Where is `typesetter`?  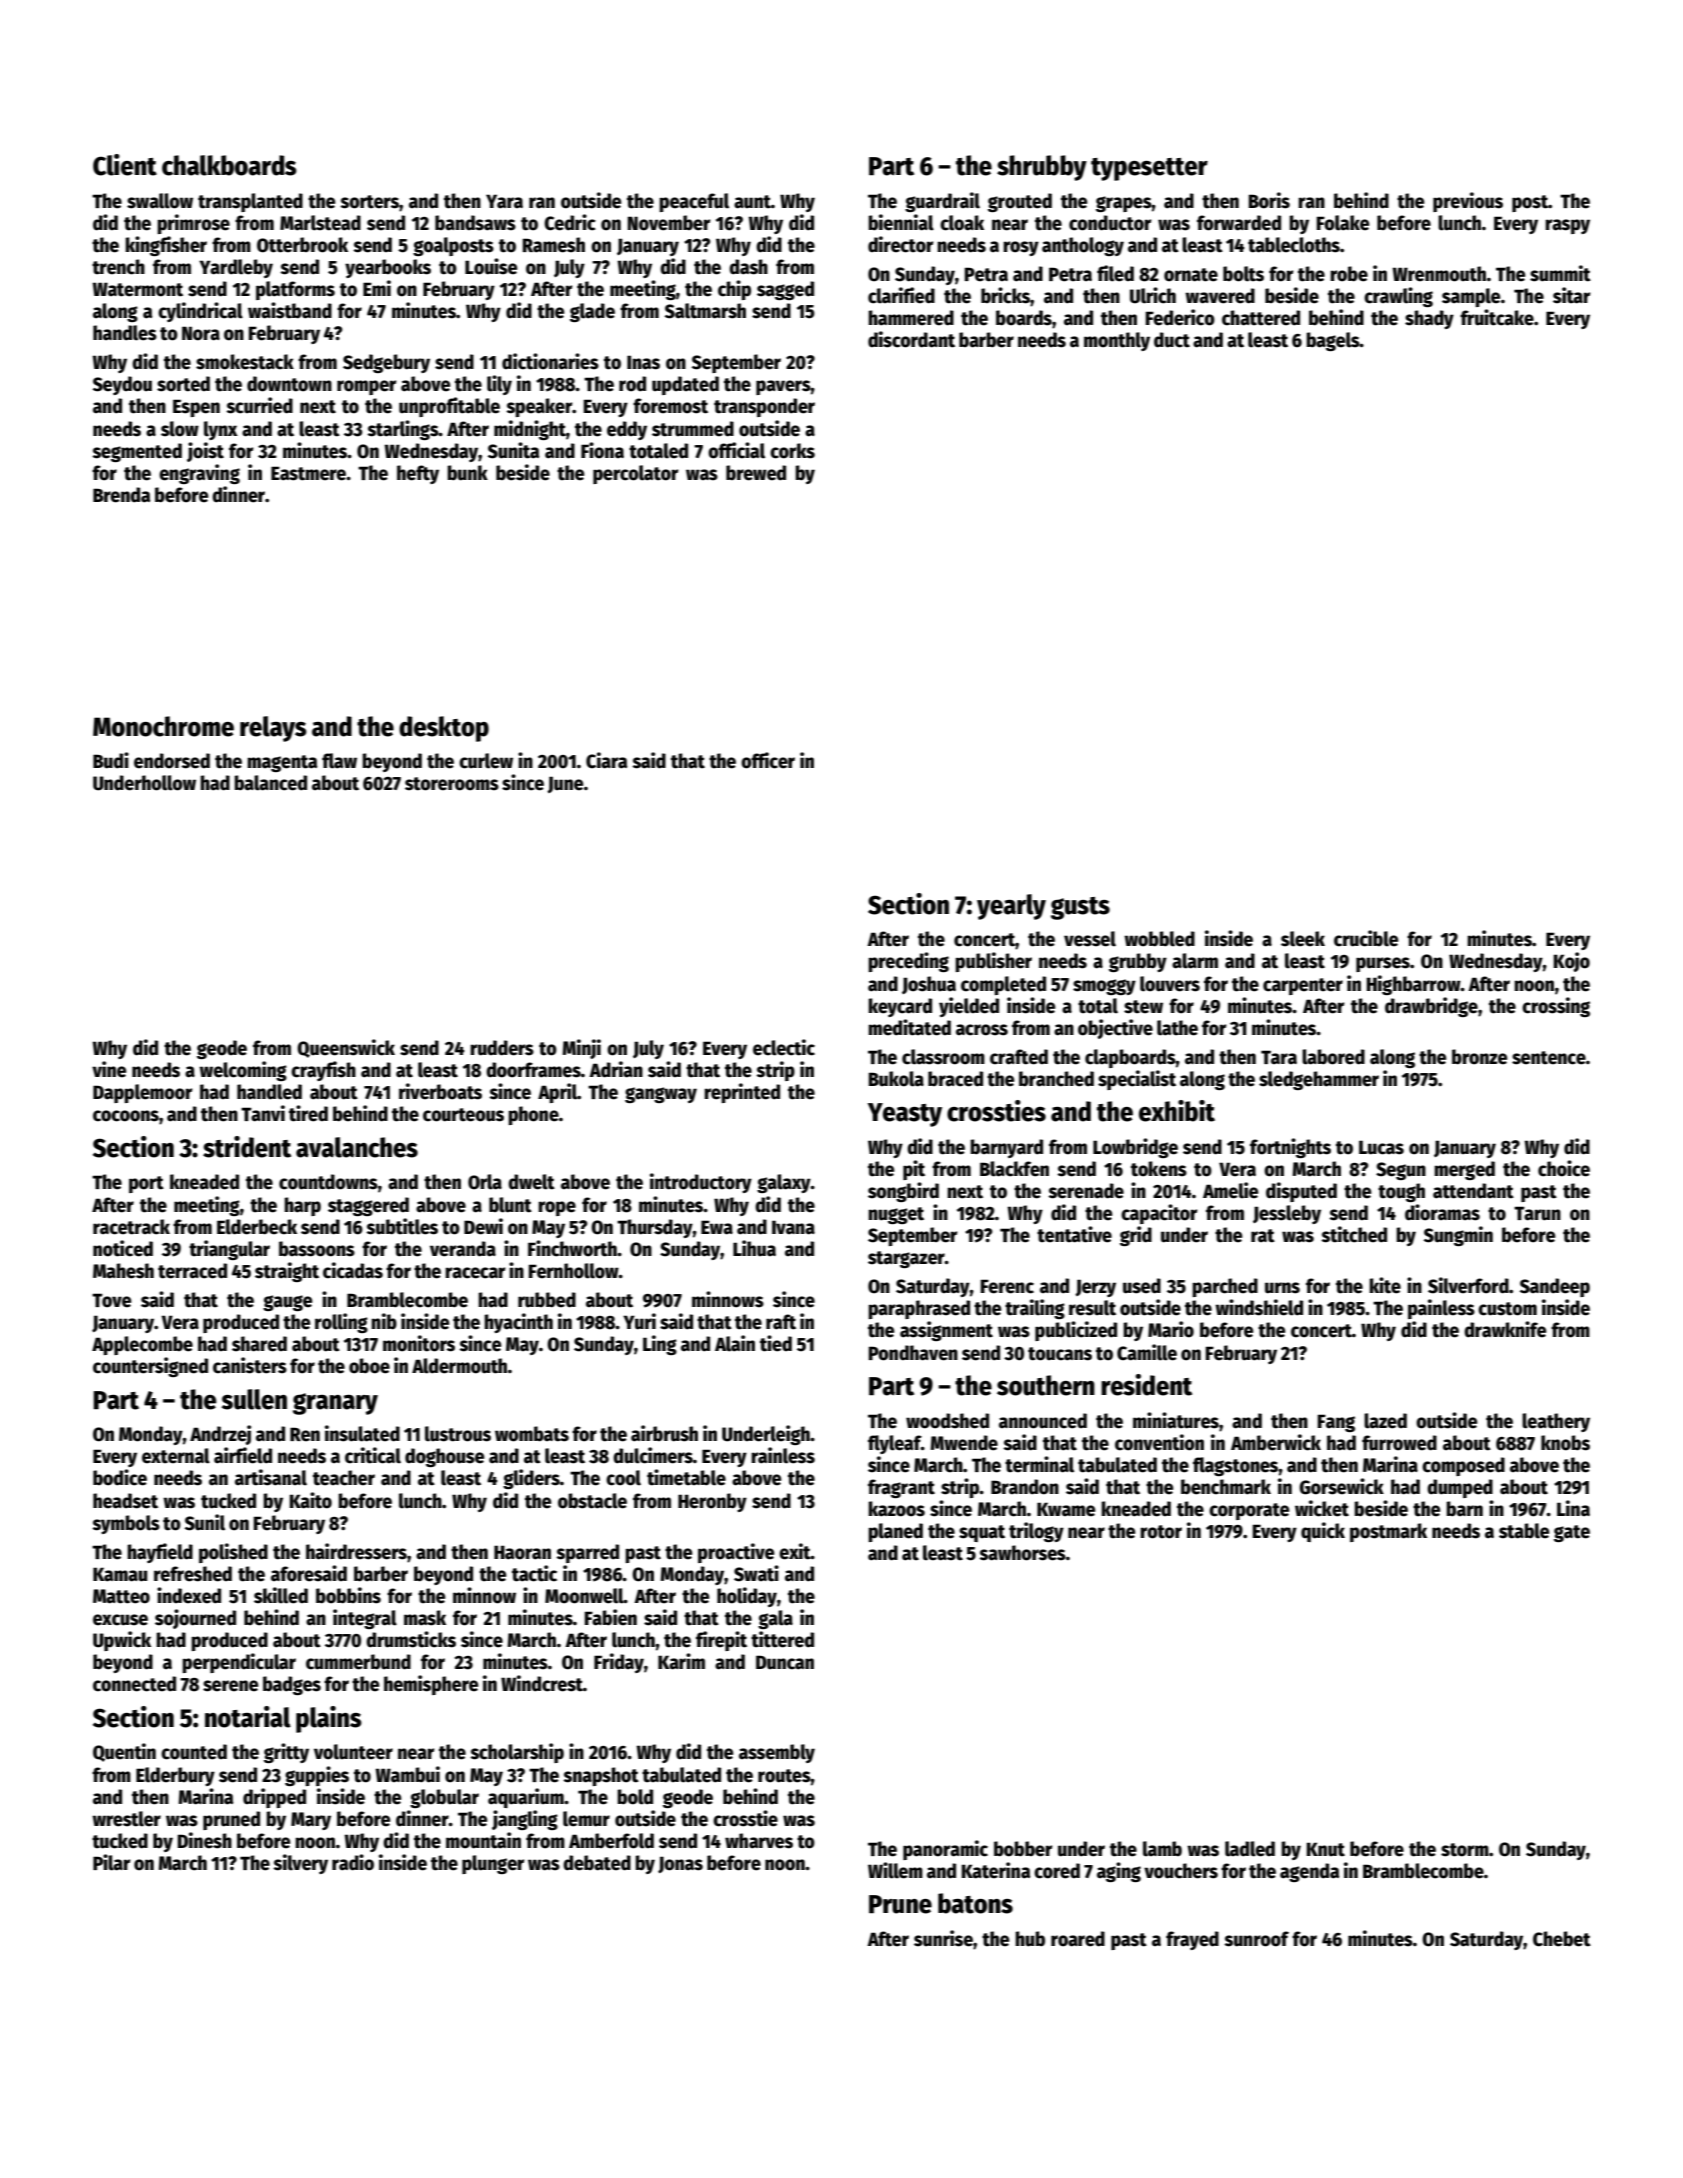
typesetter is located at coordinates (1149, 169).
